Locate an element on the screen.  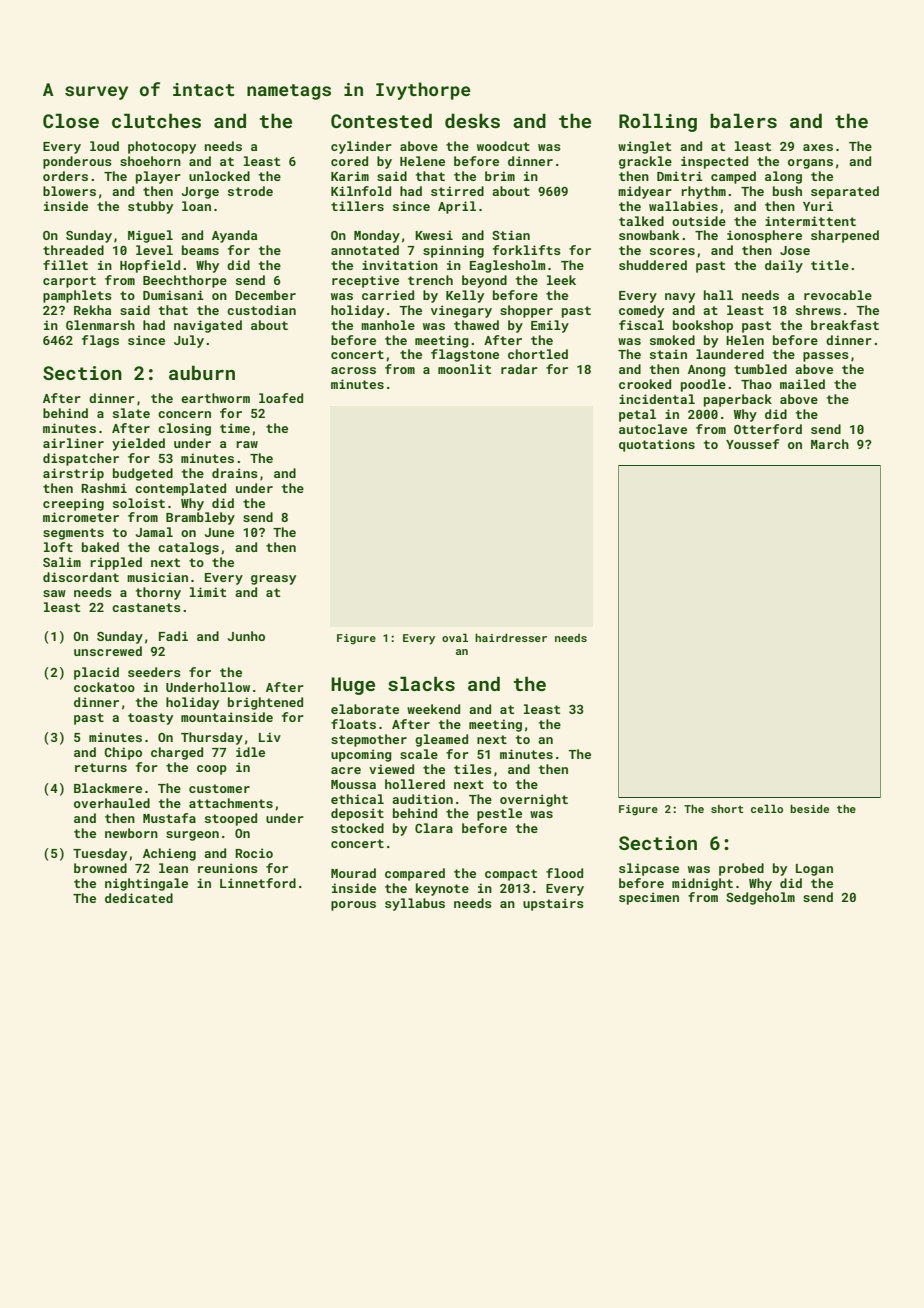
raw is located at coordinates (247, 444).
